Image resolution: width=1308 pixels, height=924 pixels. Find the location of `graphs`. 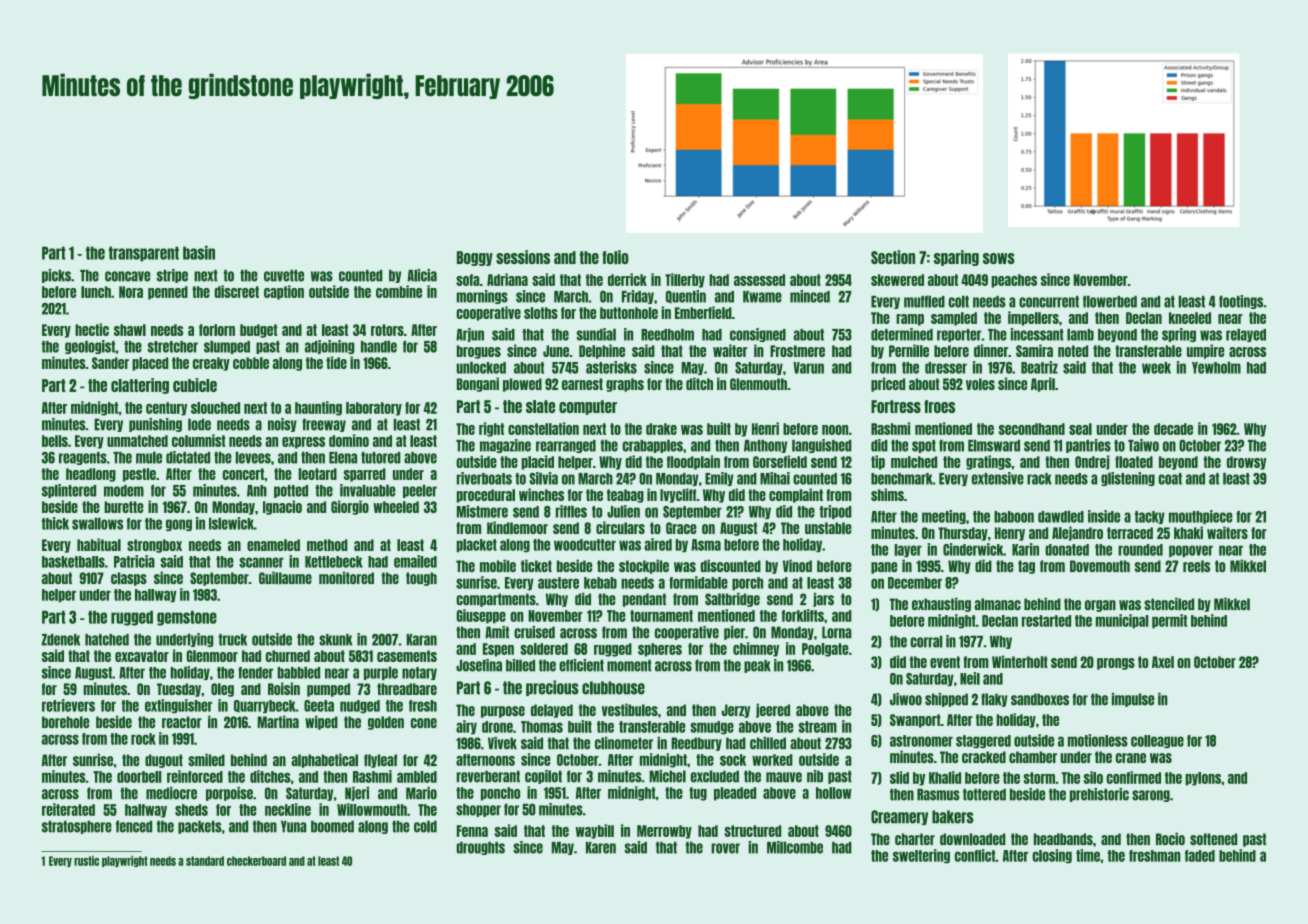

graphs is located at coordinates (625, 385).
